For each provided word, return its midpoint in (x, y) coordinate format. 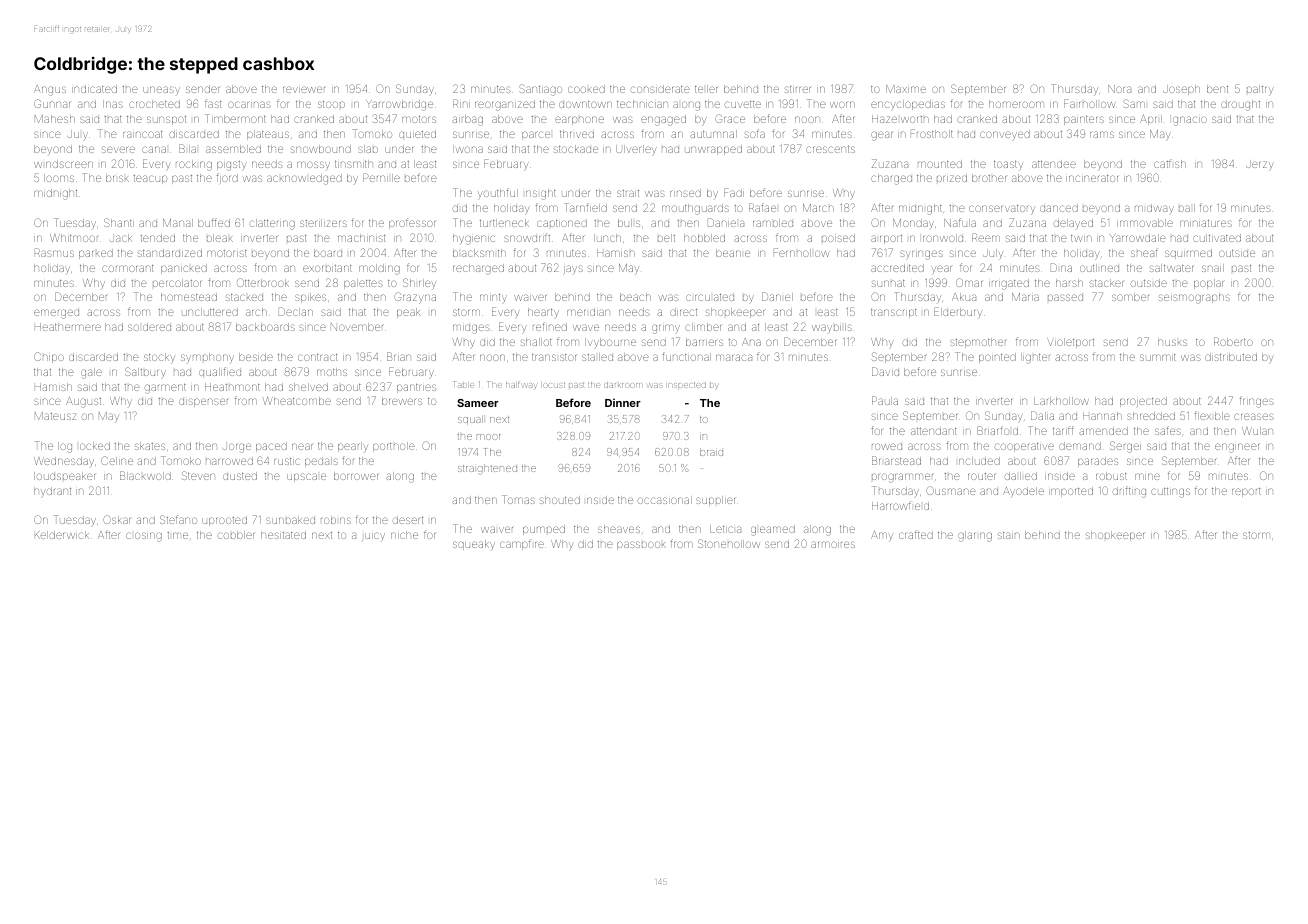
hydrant (52, 492)
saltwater (1171, 268)
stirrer (798, 89)
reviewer (304, 89)
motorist (227, 253)
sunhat (888, 283)
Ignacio (1190, 121)
